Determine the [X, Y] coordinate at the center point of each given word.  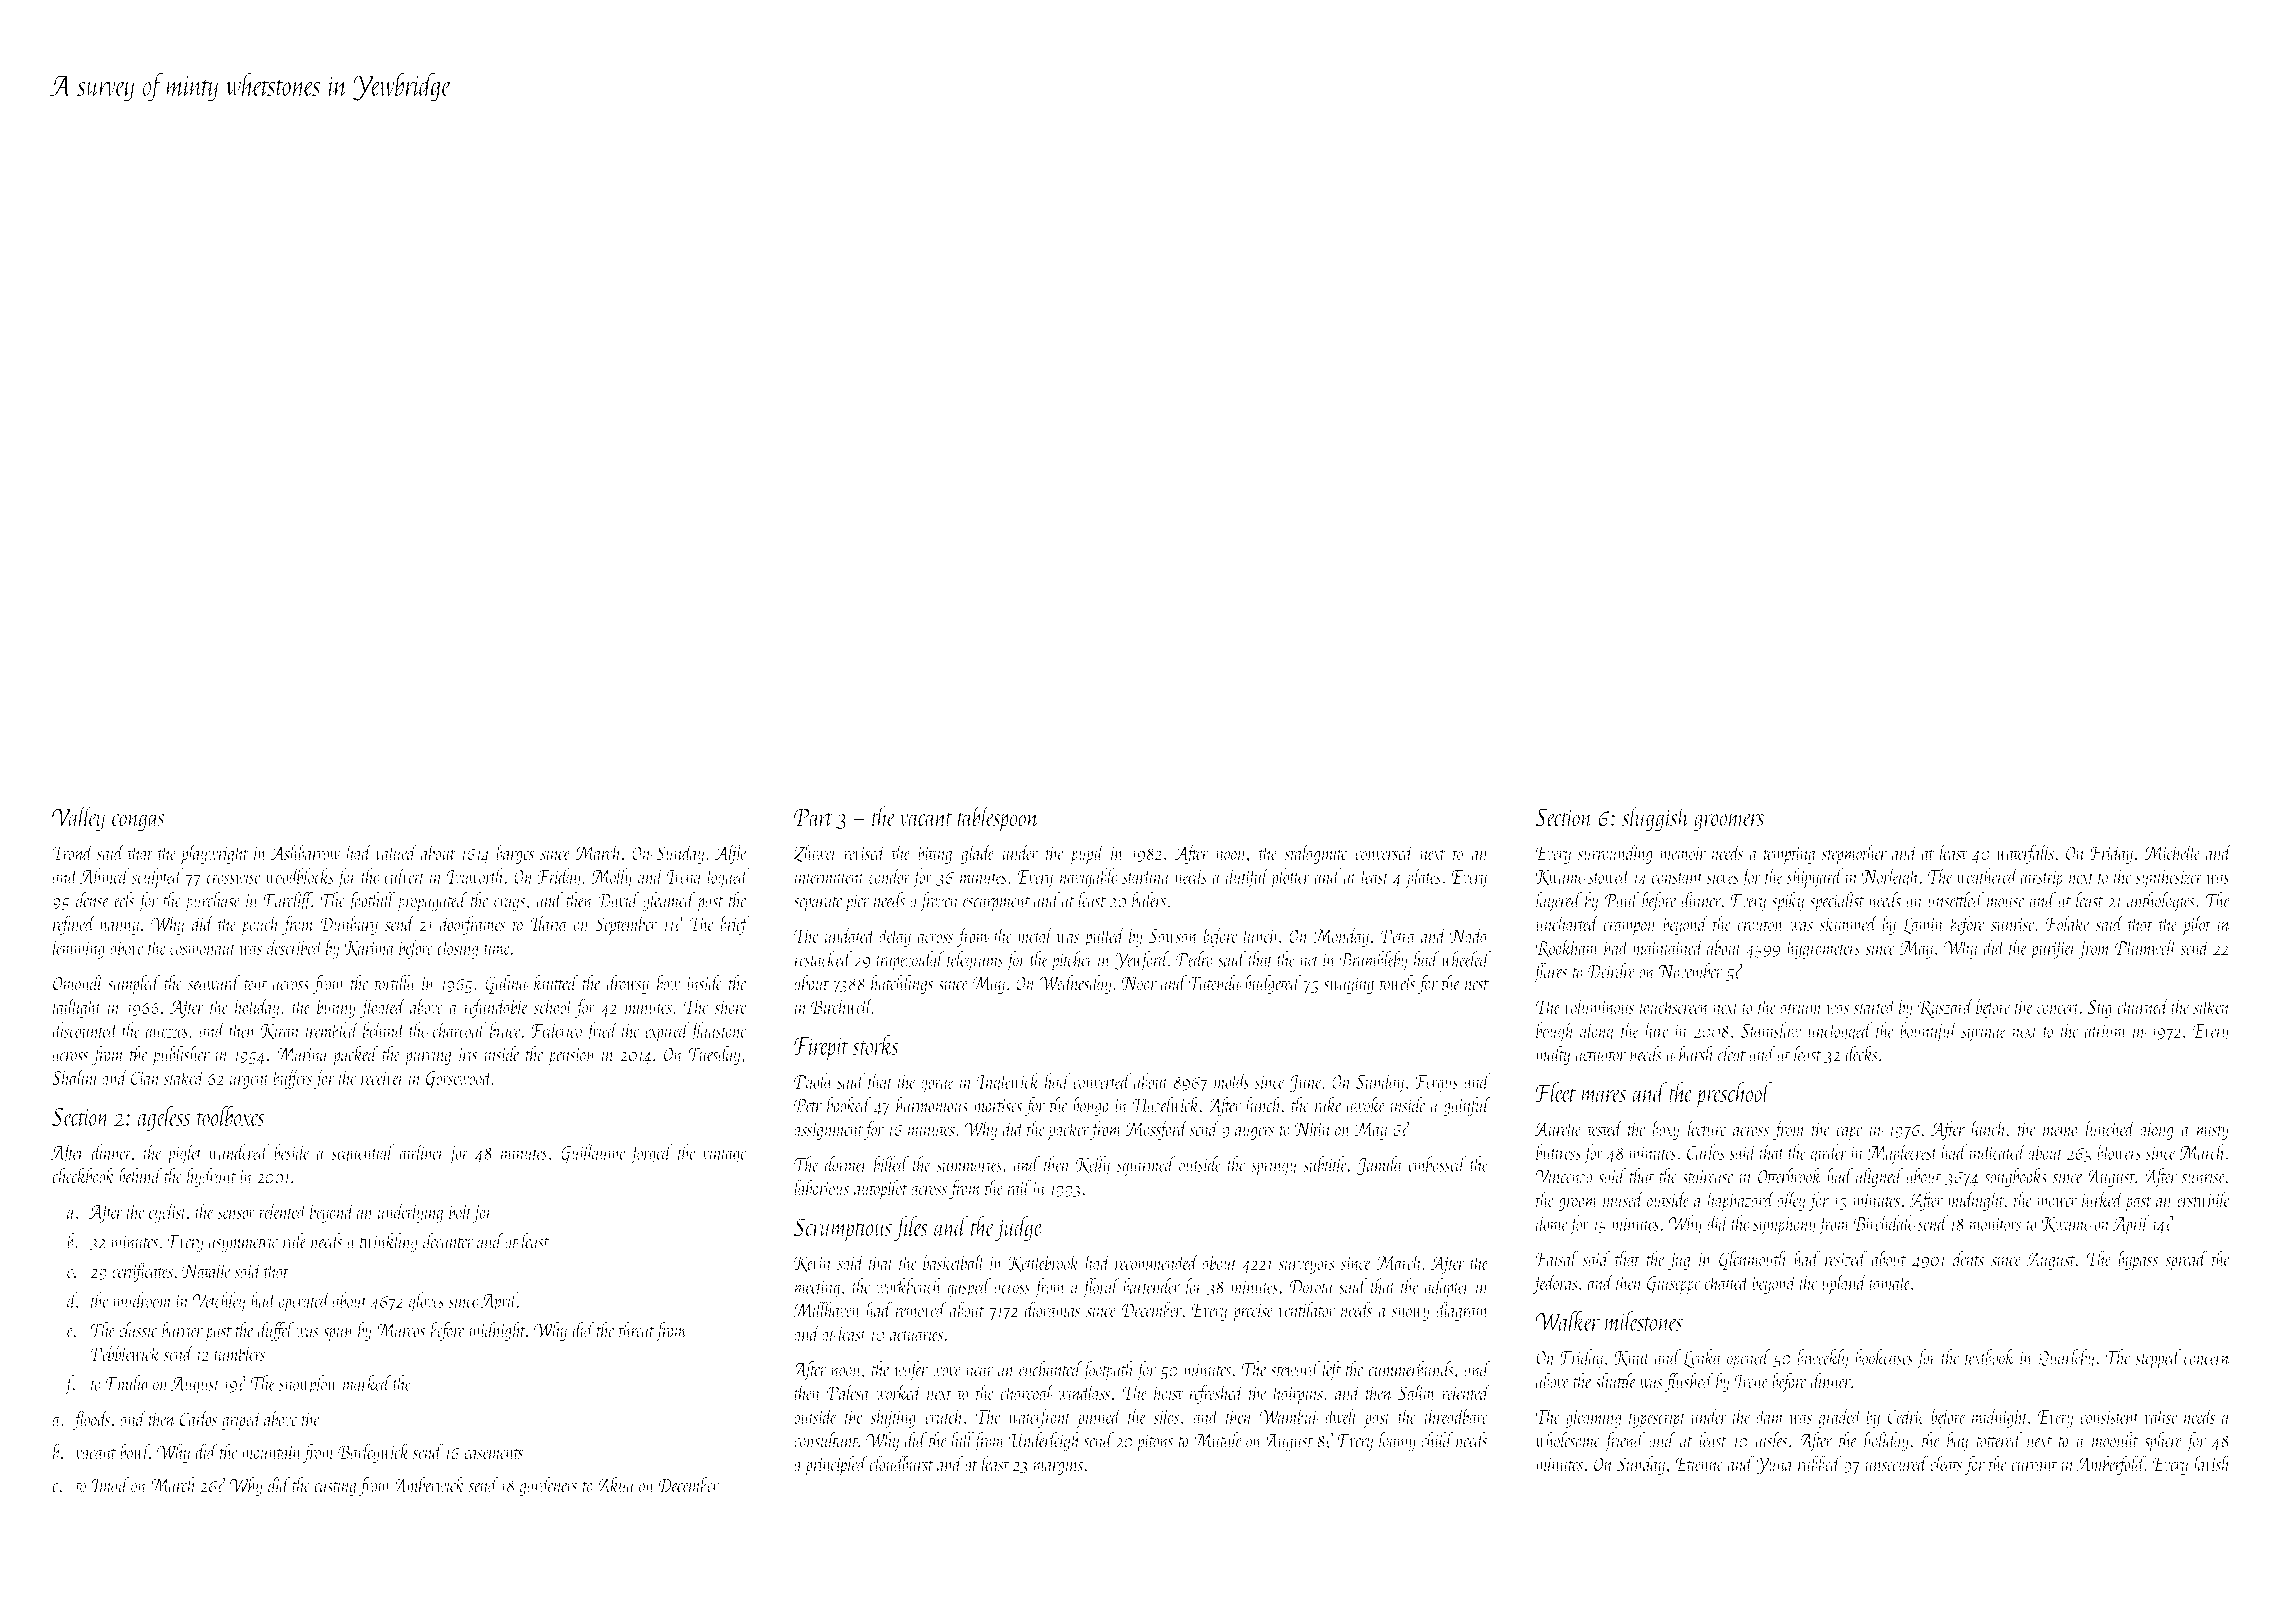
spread [2186, 1260]
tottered [1999, 1440]
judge [1019, 1228]
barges [515, 854]
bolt [460, 1211]
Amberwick [429, 1485]
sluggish [1656, 819]
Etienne [1699, 1464]
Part [813, 817]
